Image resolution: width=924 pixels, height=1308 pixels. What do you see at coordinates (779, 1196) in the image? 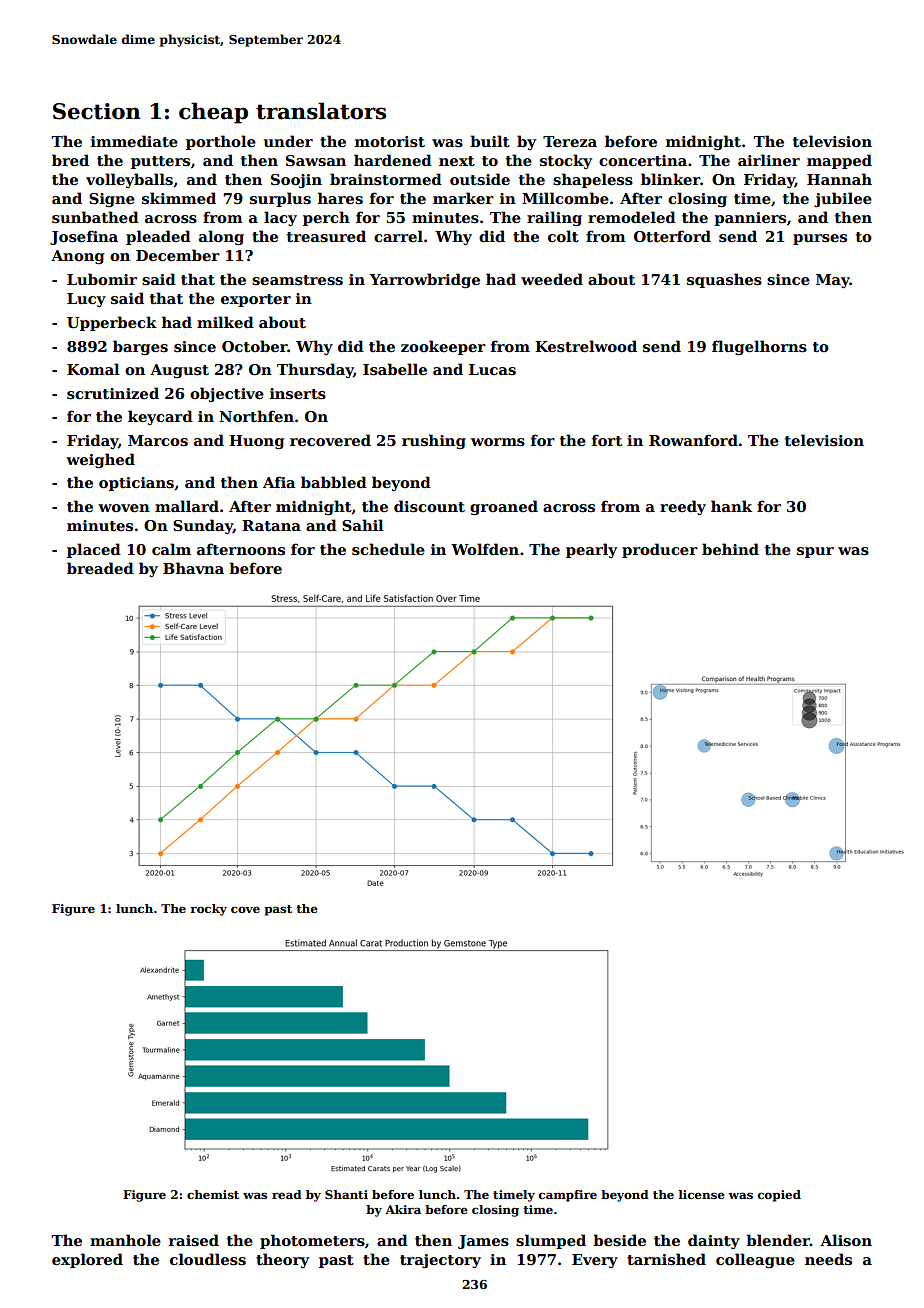
I see `copied` at bounding box center [779, 1196].
